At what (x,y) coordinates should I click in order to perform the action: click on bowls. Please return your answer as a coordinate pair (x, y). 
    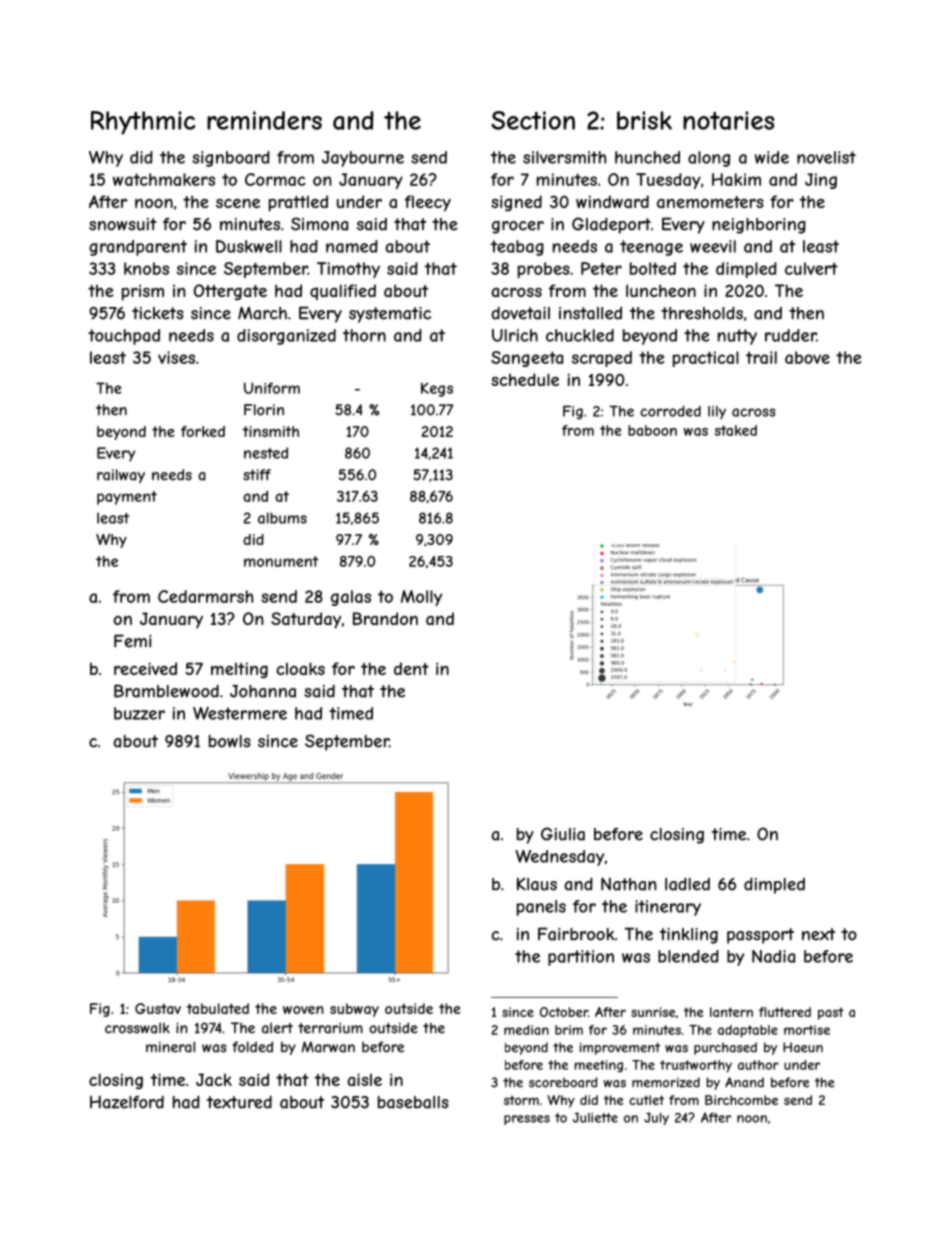
    Looking at the image, I should click on (230, 741).
